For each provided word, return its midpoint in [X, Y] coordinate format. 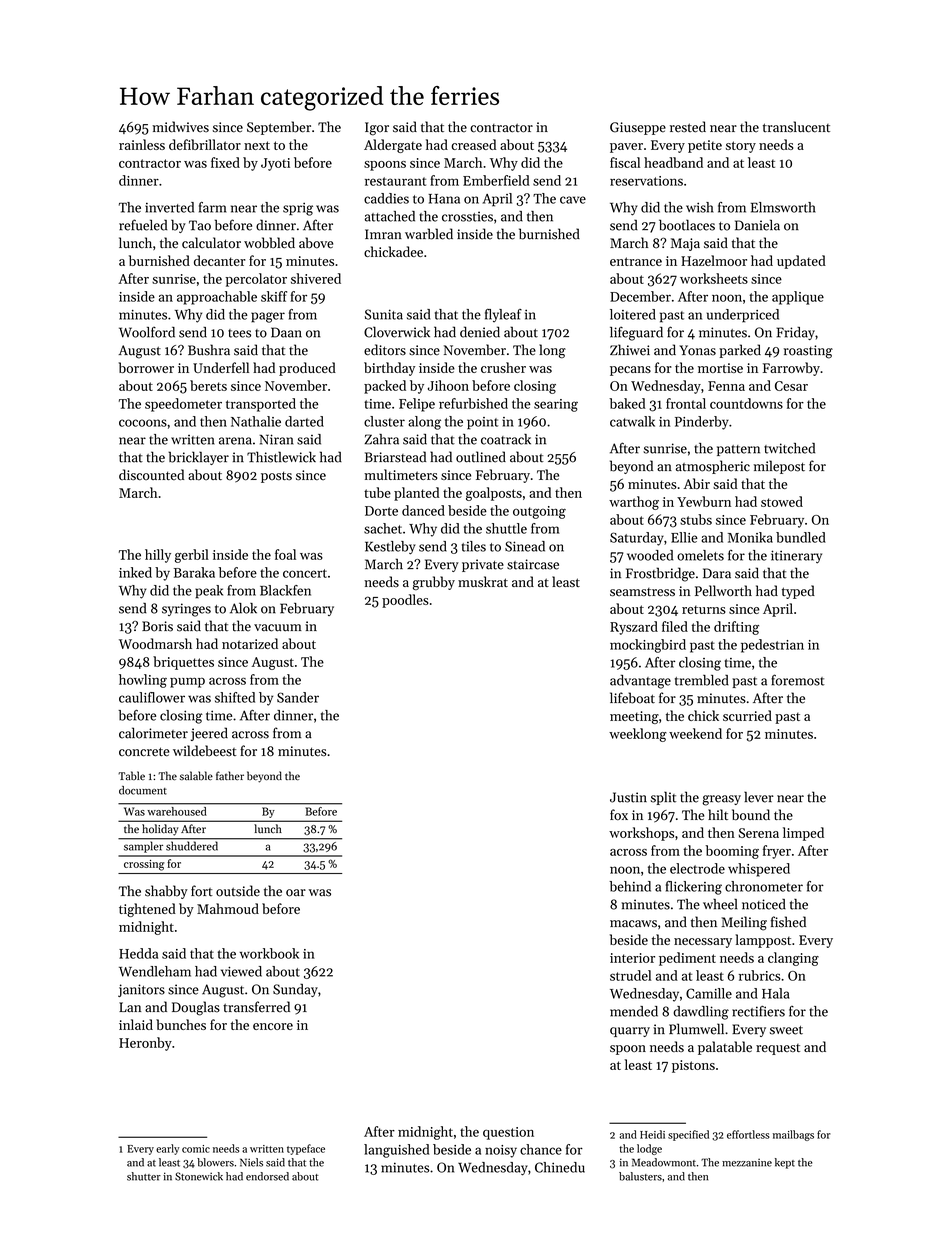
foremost [798, 680]
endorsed [267, 1176]
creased [473, 144]
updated [801, 262]
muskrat [483, 581]
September [279, 128]
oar [296, 893]
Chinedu [560, 1167]
